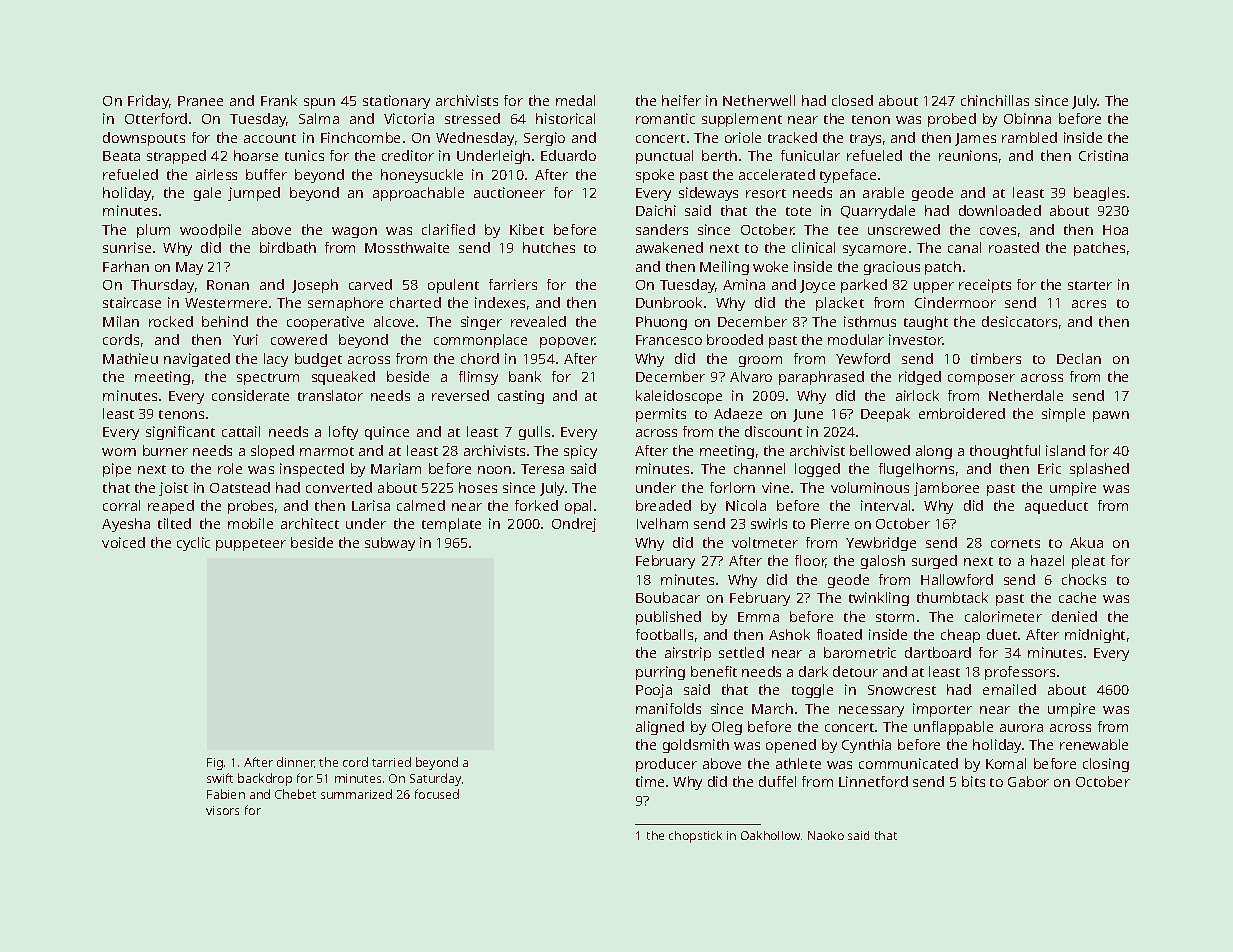 The width and height of the page is (1233, 952). I want to click on medal, so click(575, 100).
